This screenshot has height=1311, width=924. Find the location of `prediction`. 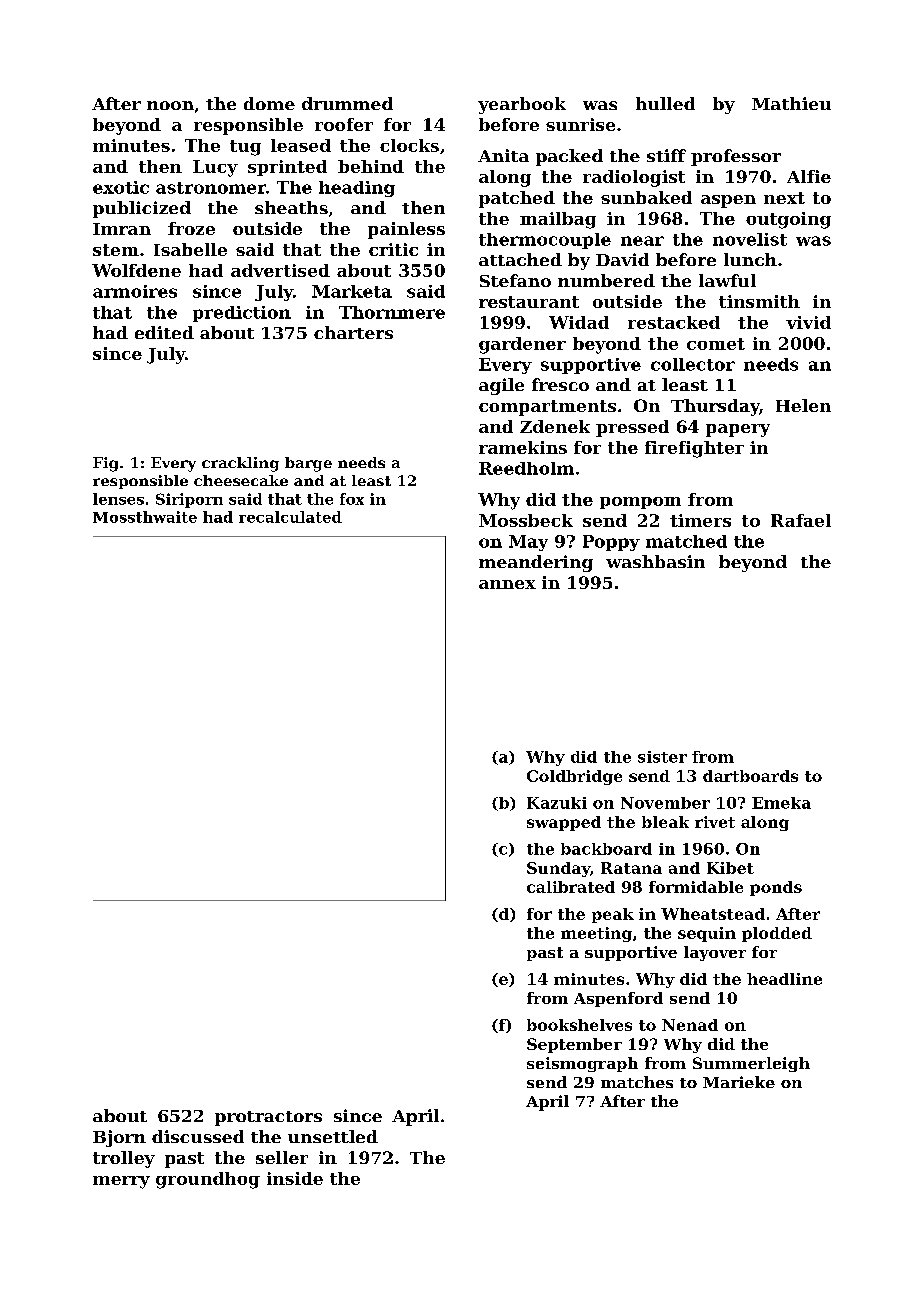

prediction is located at coordinates (242, 314).
